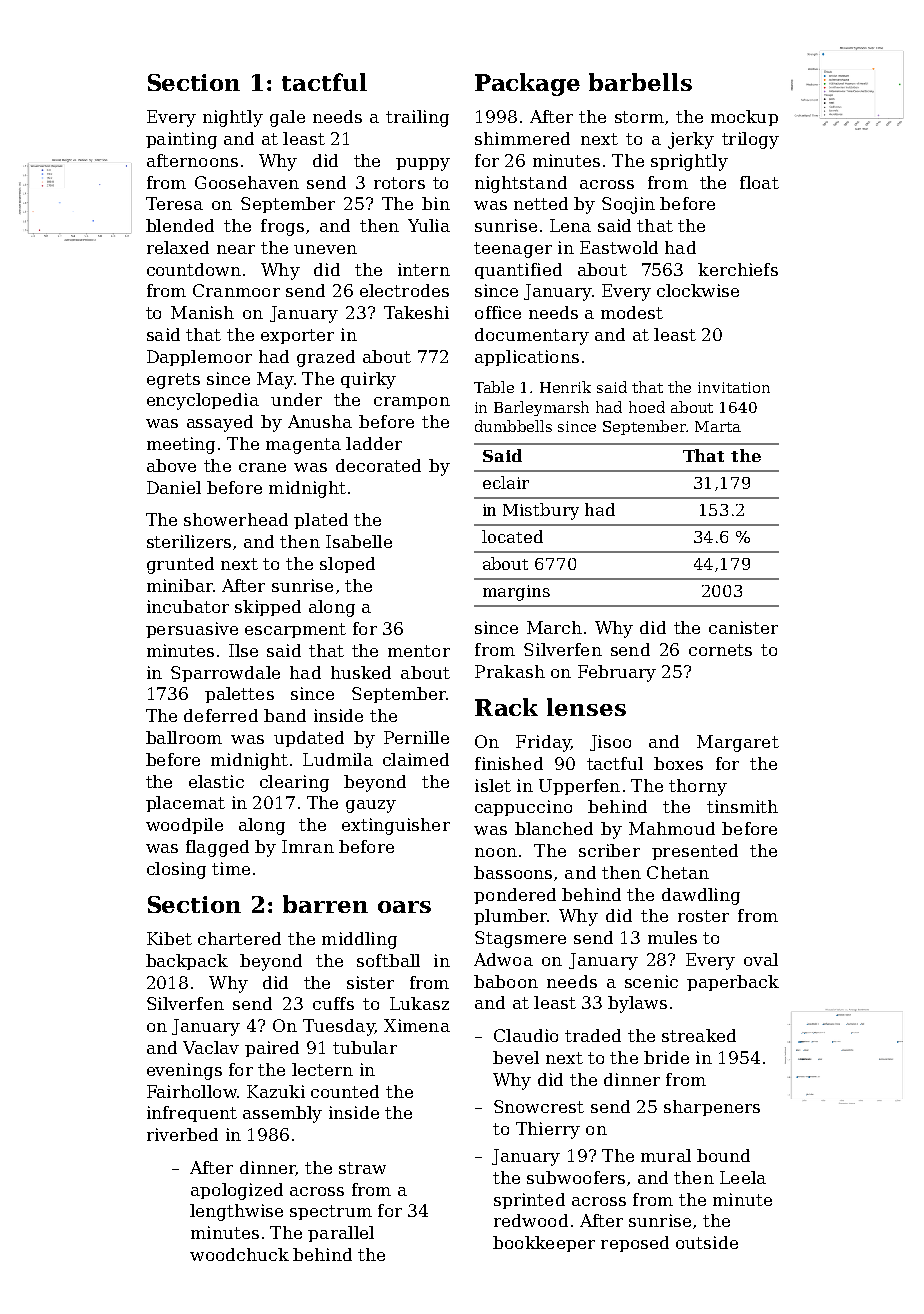 This image has width=924, height=1314. What do you see at coordinates (570, 225) in the image?
I see `Lena` at bounding box center [570, 225].
